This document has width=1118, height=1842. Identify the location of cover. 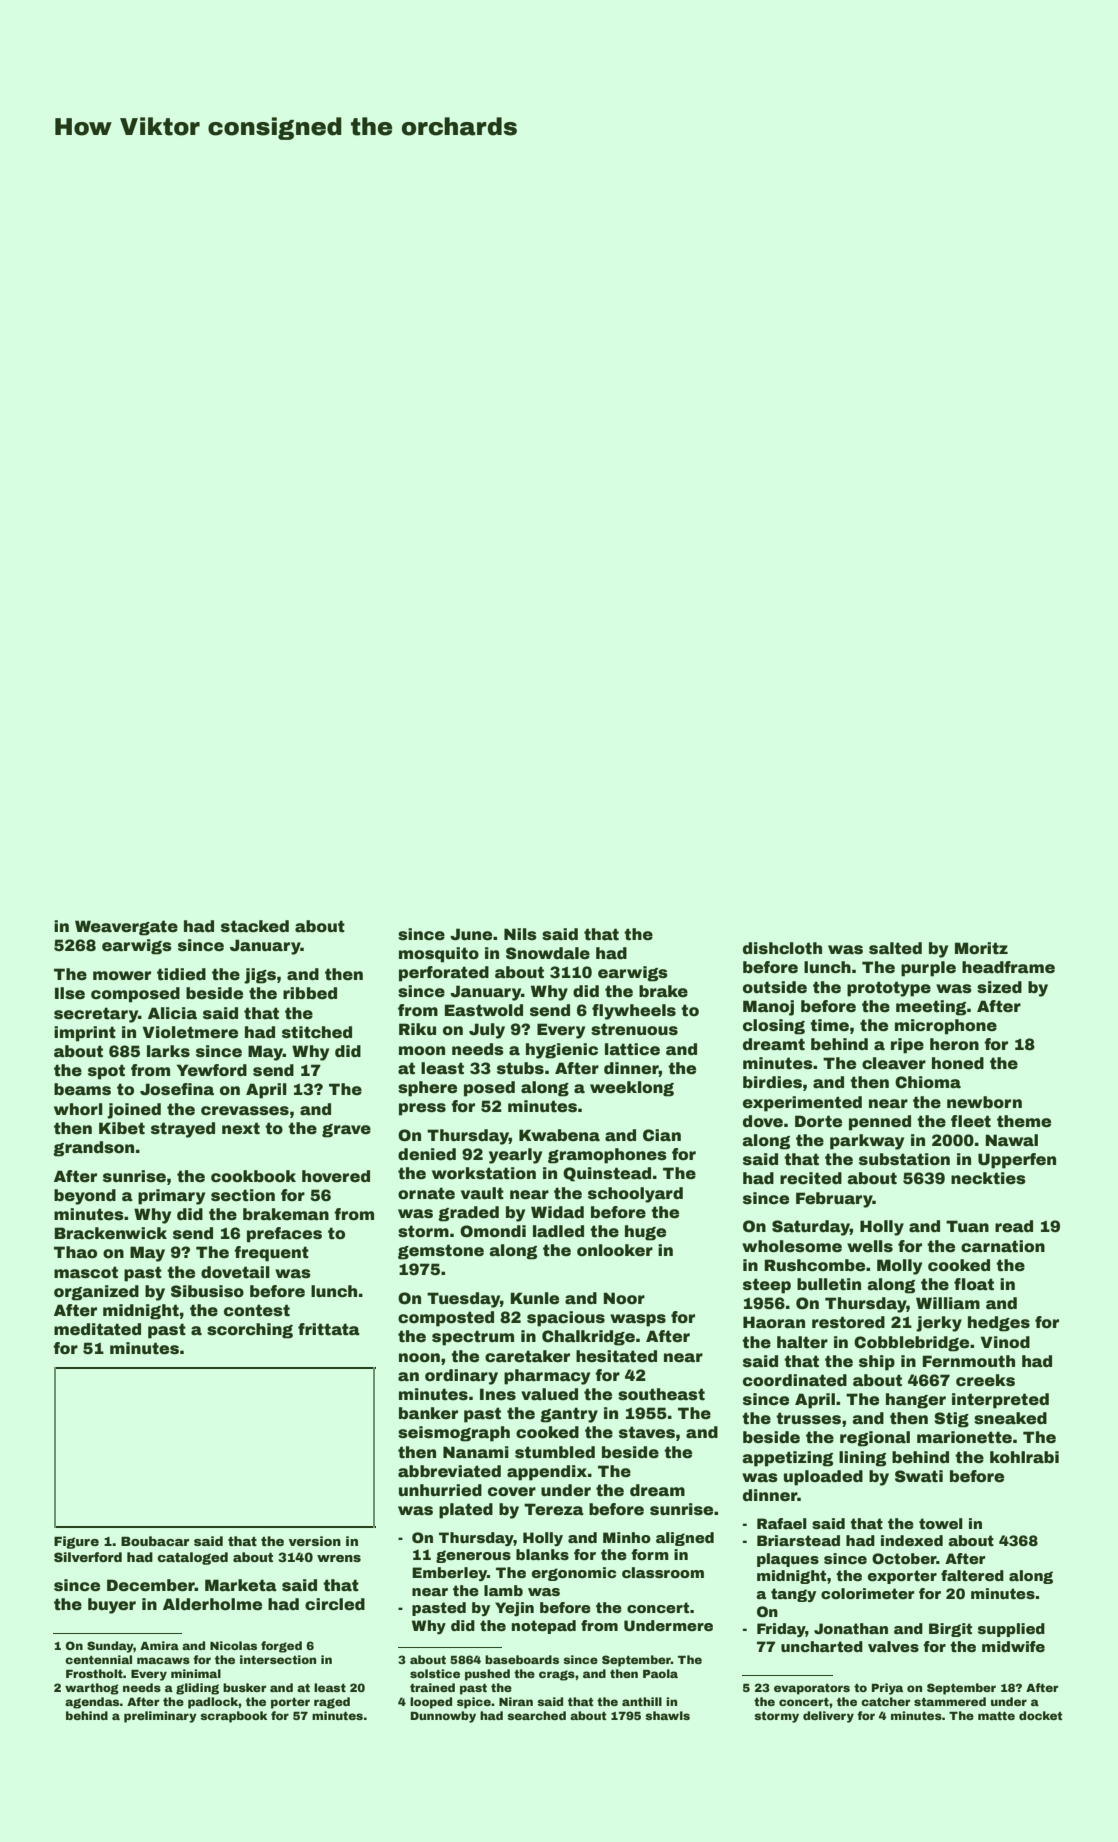
(512, 1492).
